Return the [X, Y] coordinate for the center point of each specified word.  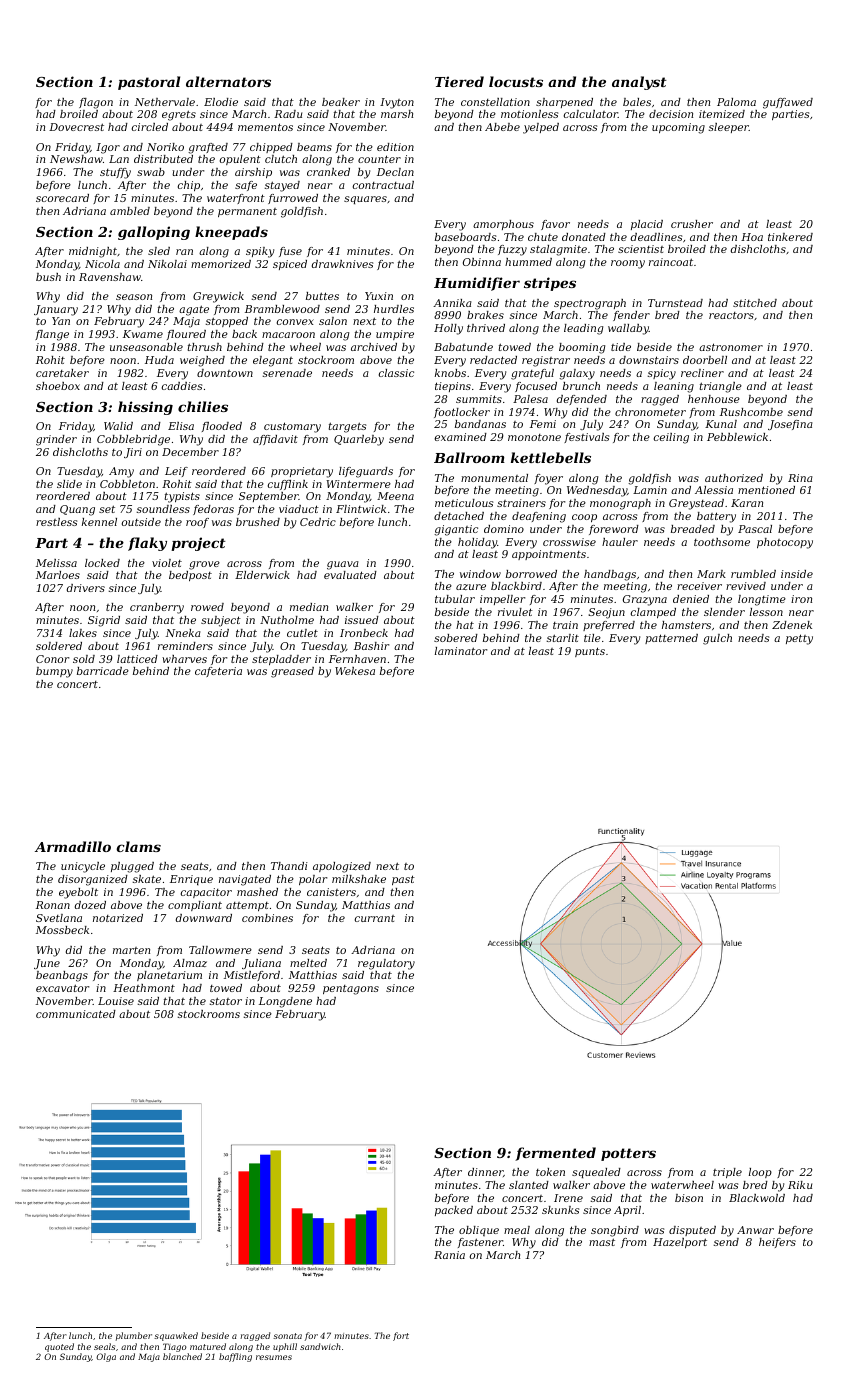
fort [401, 1336]
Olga [106, 1357]
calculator [591, 114]
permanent [247, 212]
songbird [615, 1231]
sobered [456, 638]
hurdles [394, 309]
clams [138, 846]
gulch [717, 639]
